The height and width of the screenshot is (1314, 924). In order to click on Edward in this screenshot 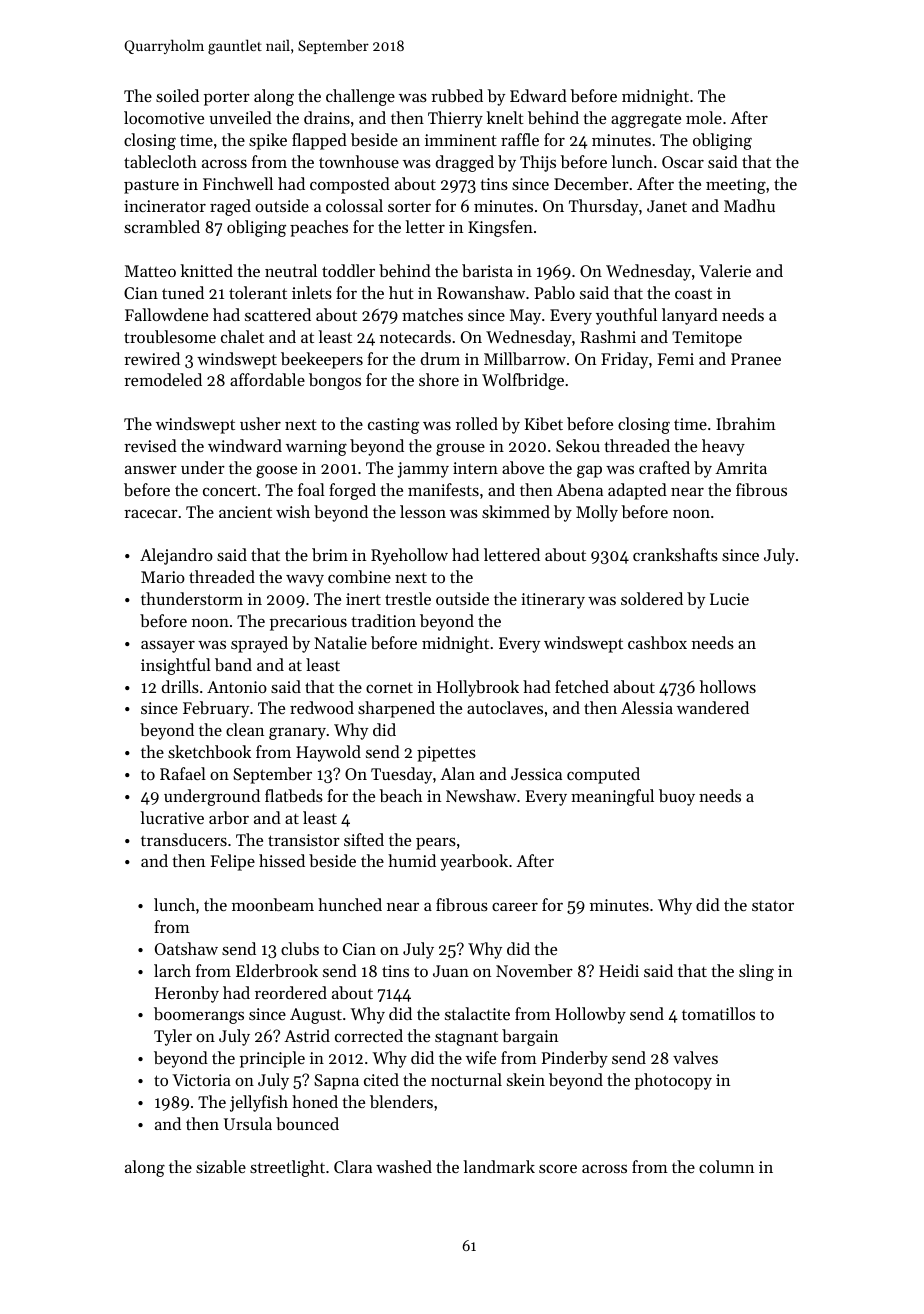, I will do `click(538, 95)`.
